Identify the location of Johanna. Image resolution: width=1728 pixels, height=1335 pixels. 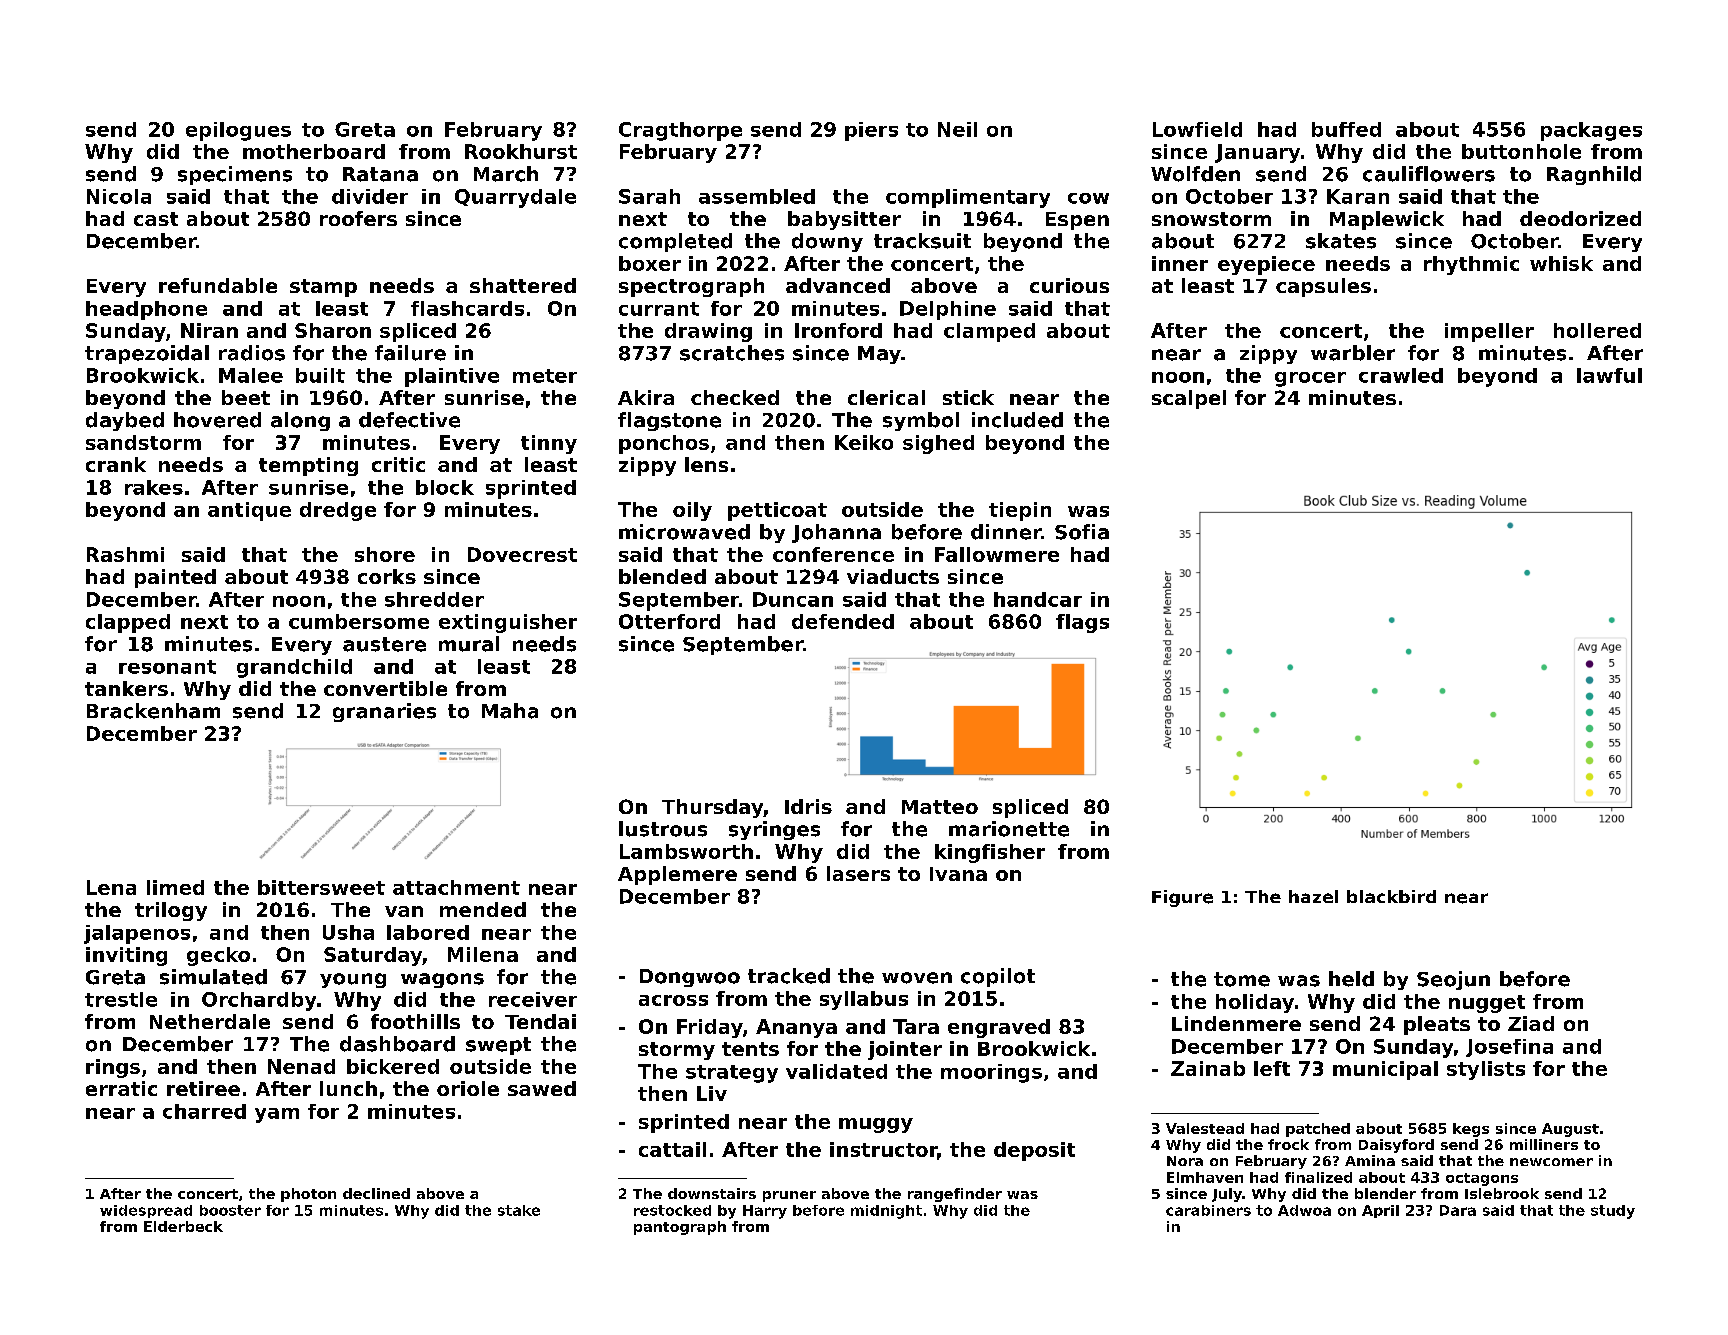
(836, 533).
